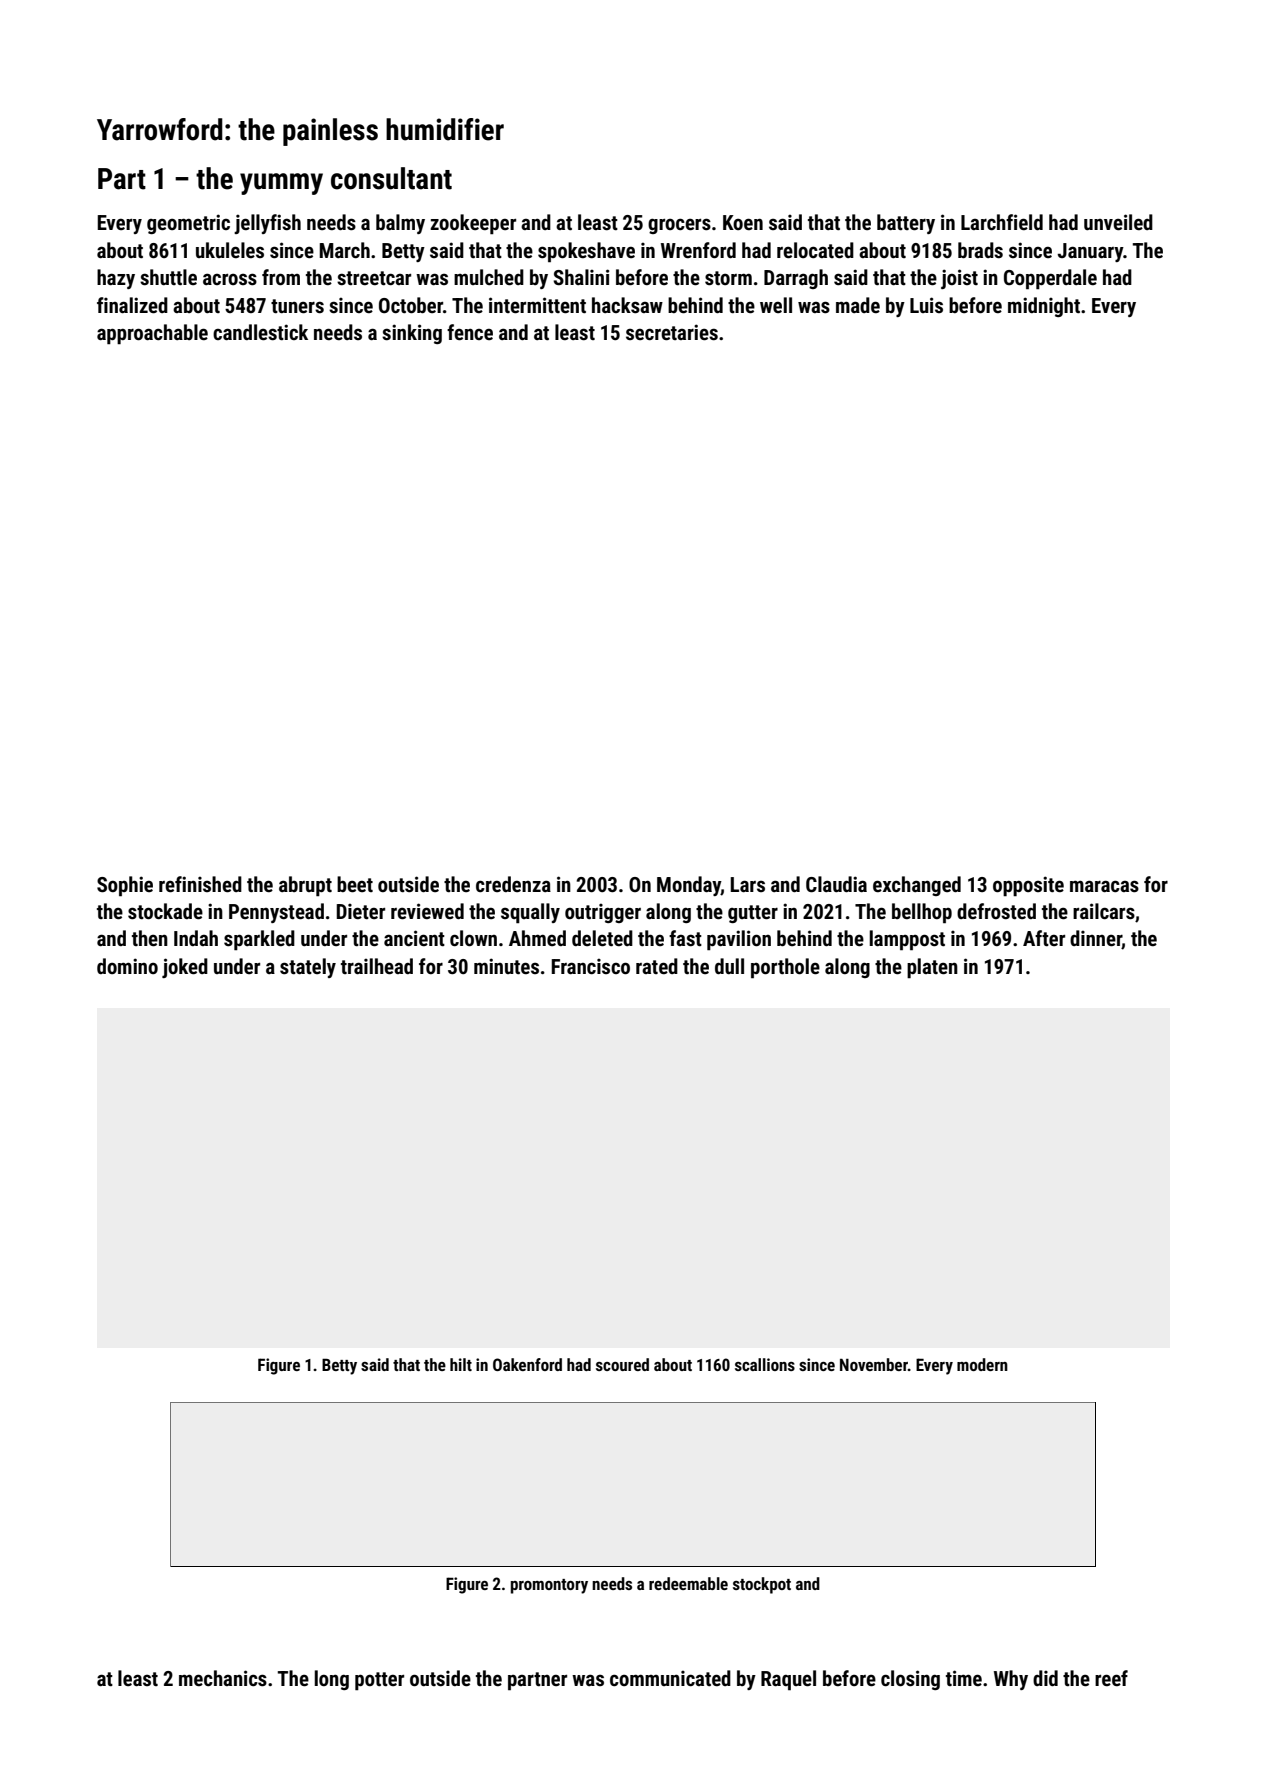 This screenshot has width=1266, height=1791. What do you see at coordinates (527, 1364) in the screenshot?
I see `Oakenford` at bounding box center [527, 1364].
